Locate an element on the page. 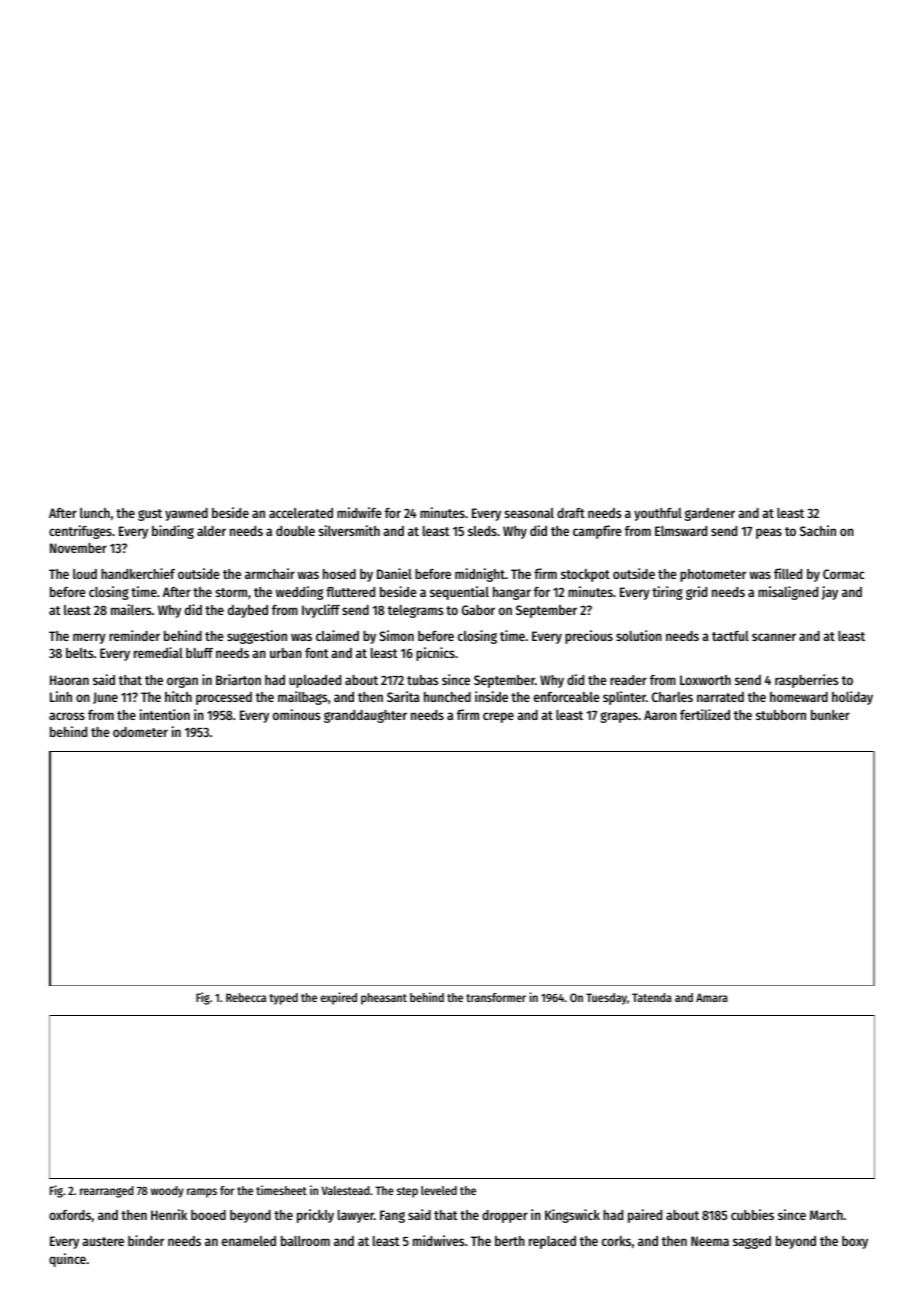  Amara is located at coordinates (712, 997).
